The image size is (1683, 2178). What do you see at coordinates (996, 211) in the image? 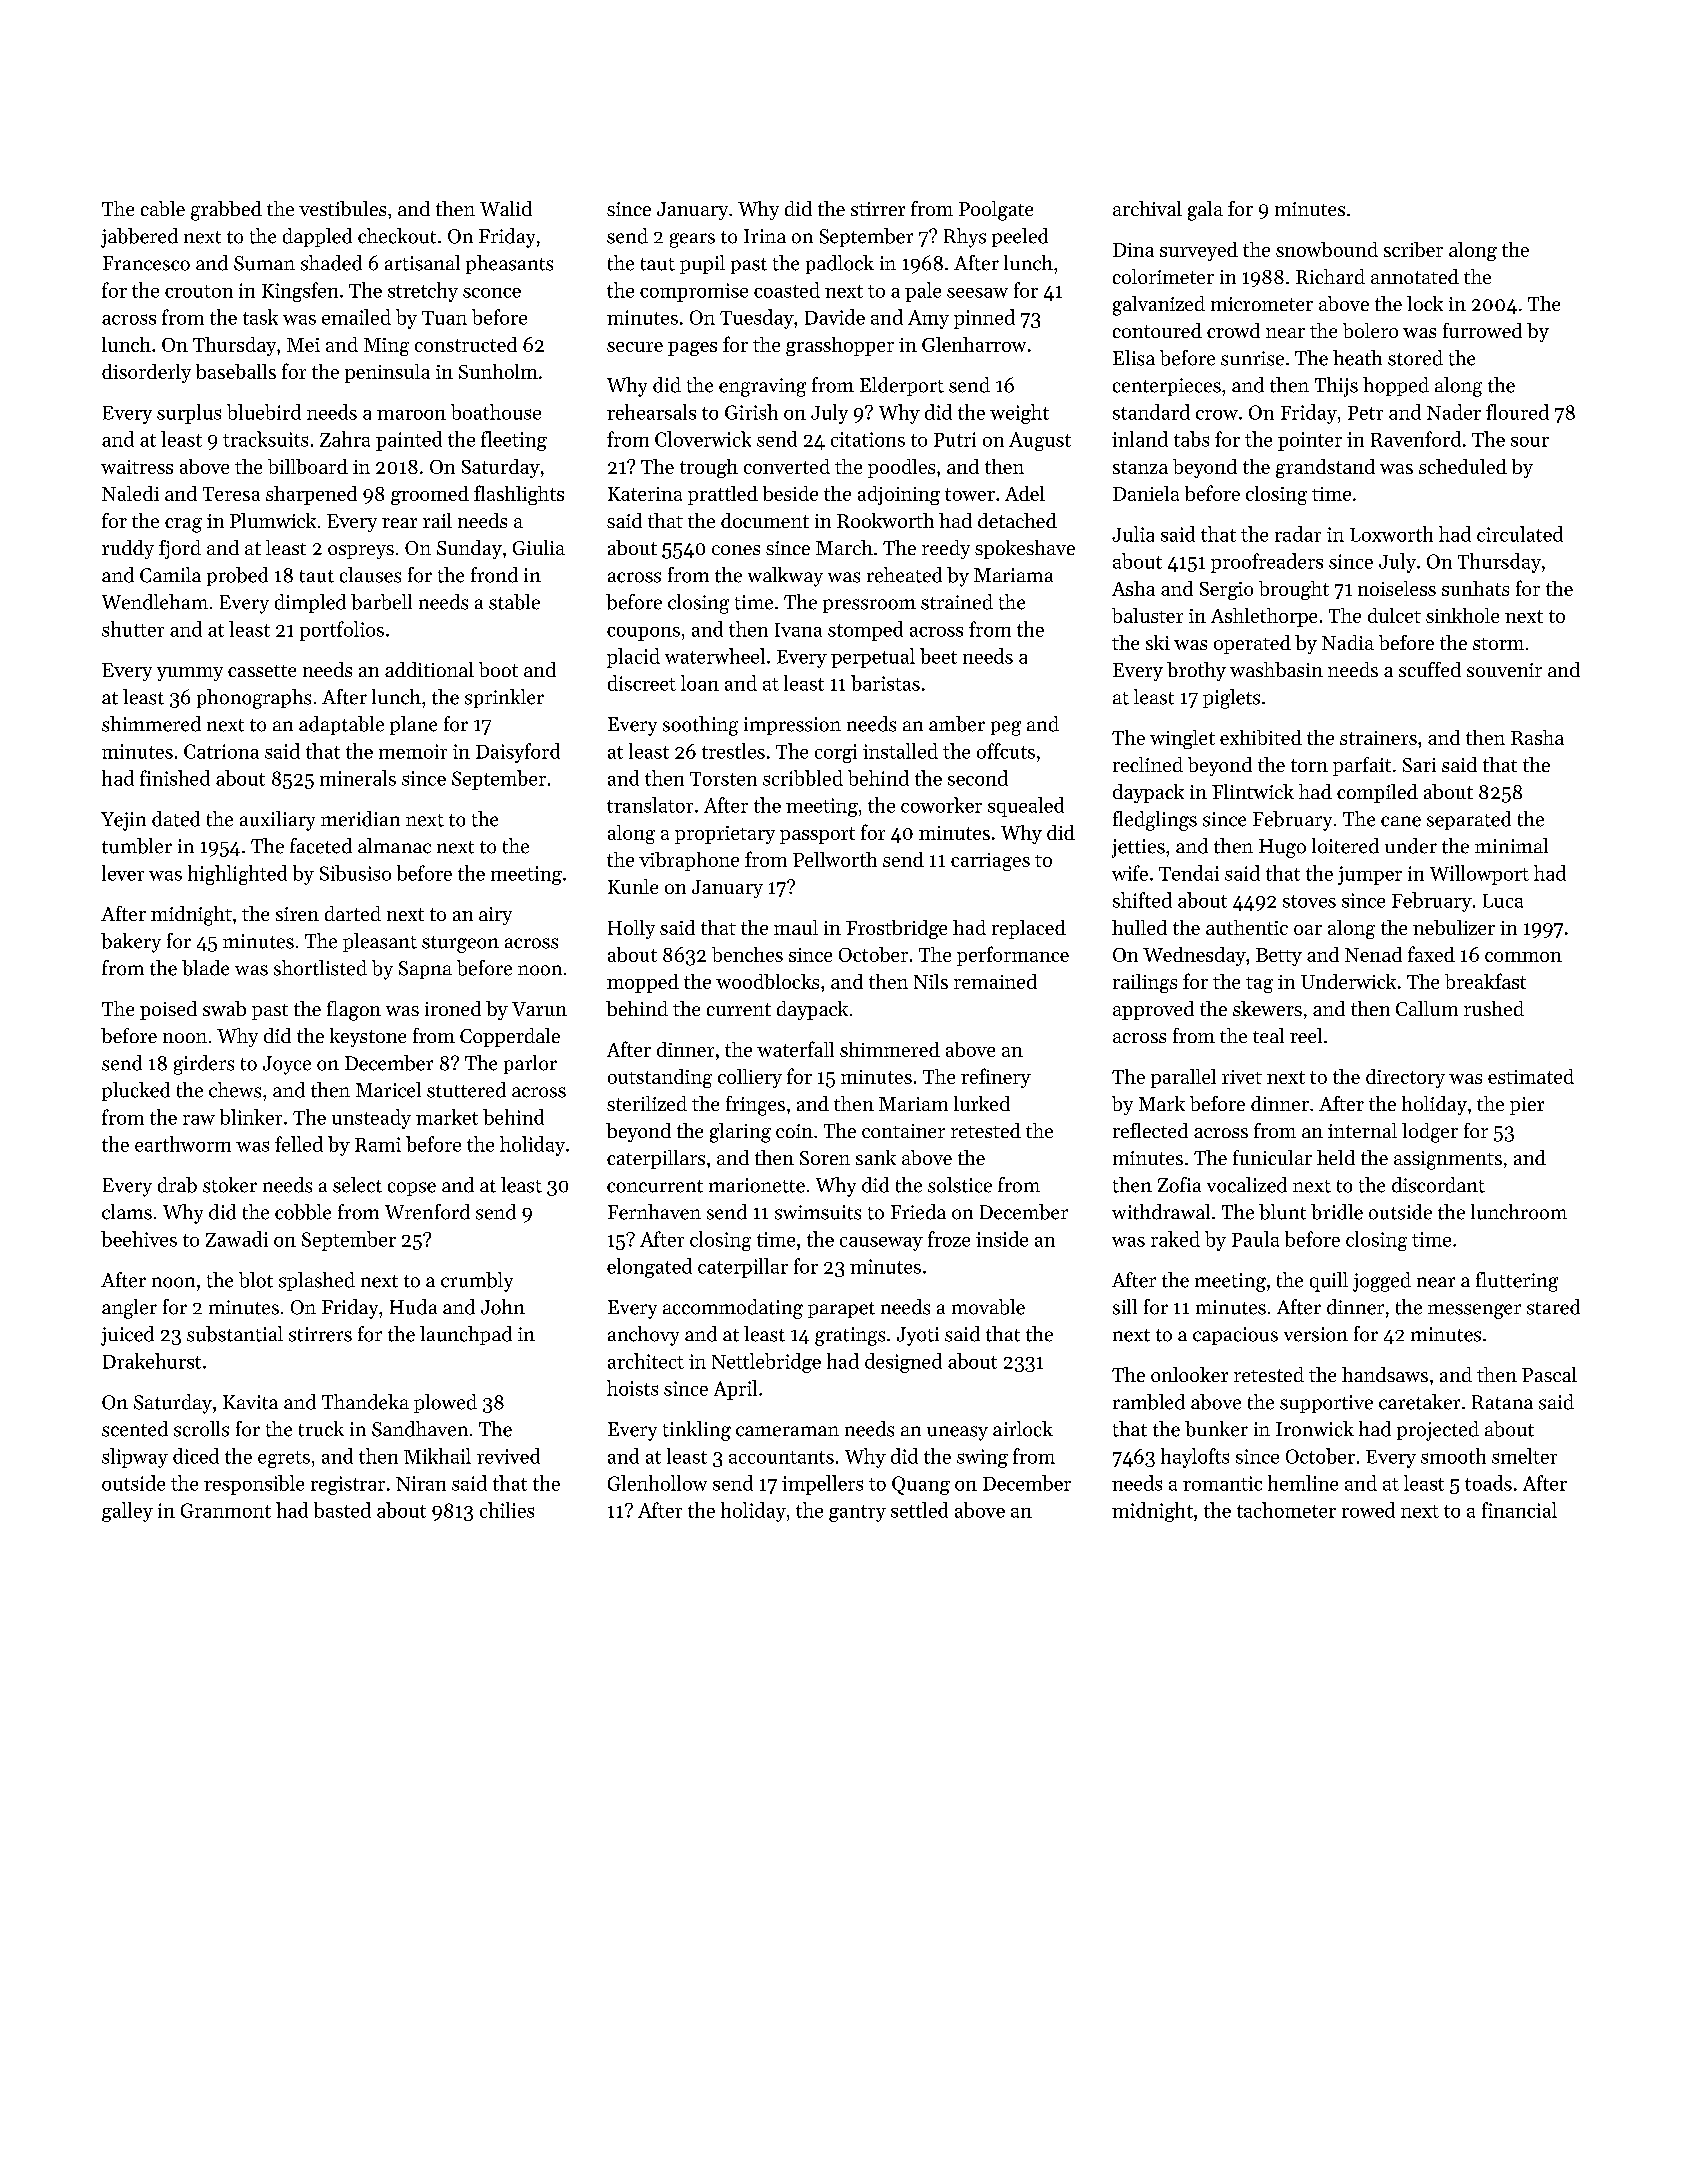
I see `Poolgate` at bounding box center [996, 211].
